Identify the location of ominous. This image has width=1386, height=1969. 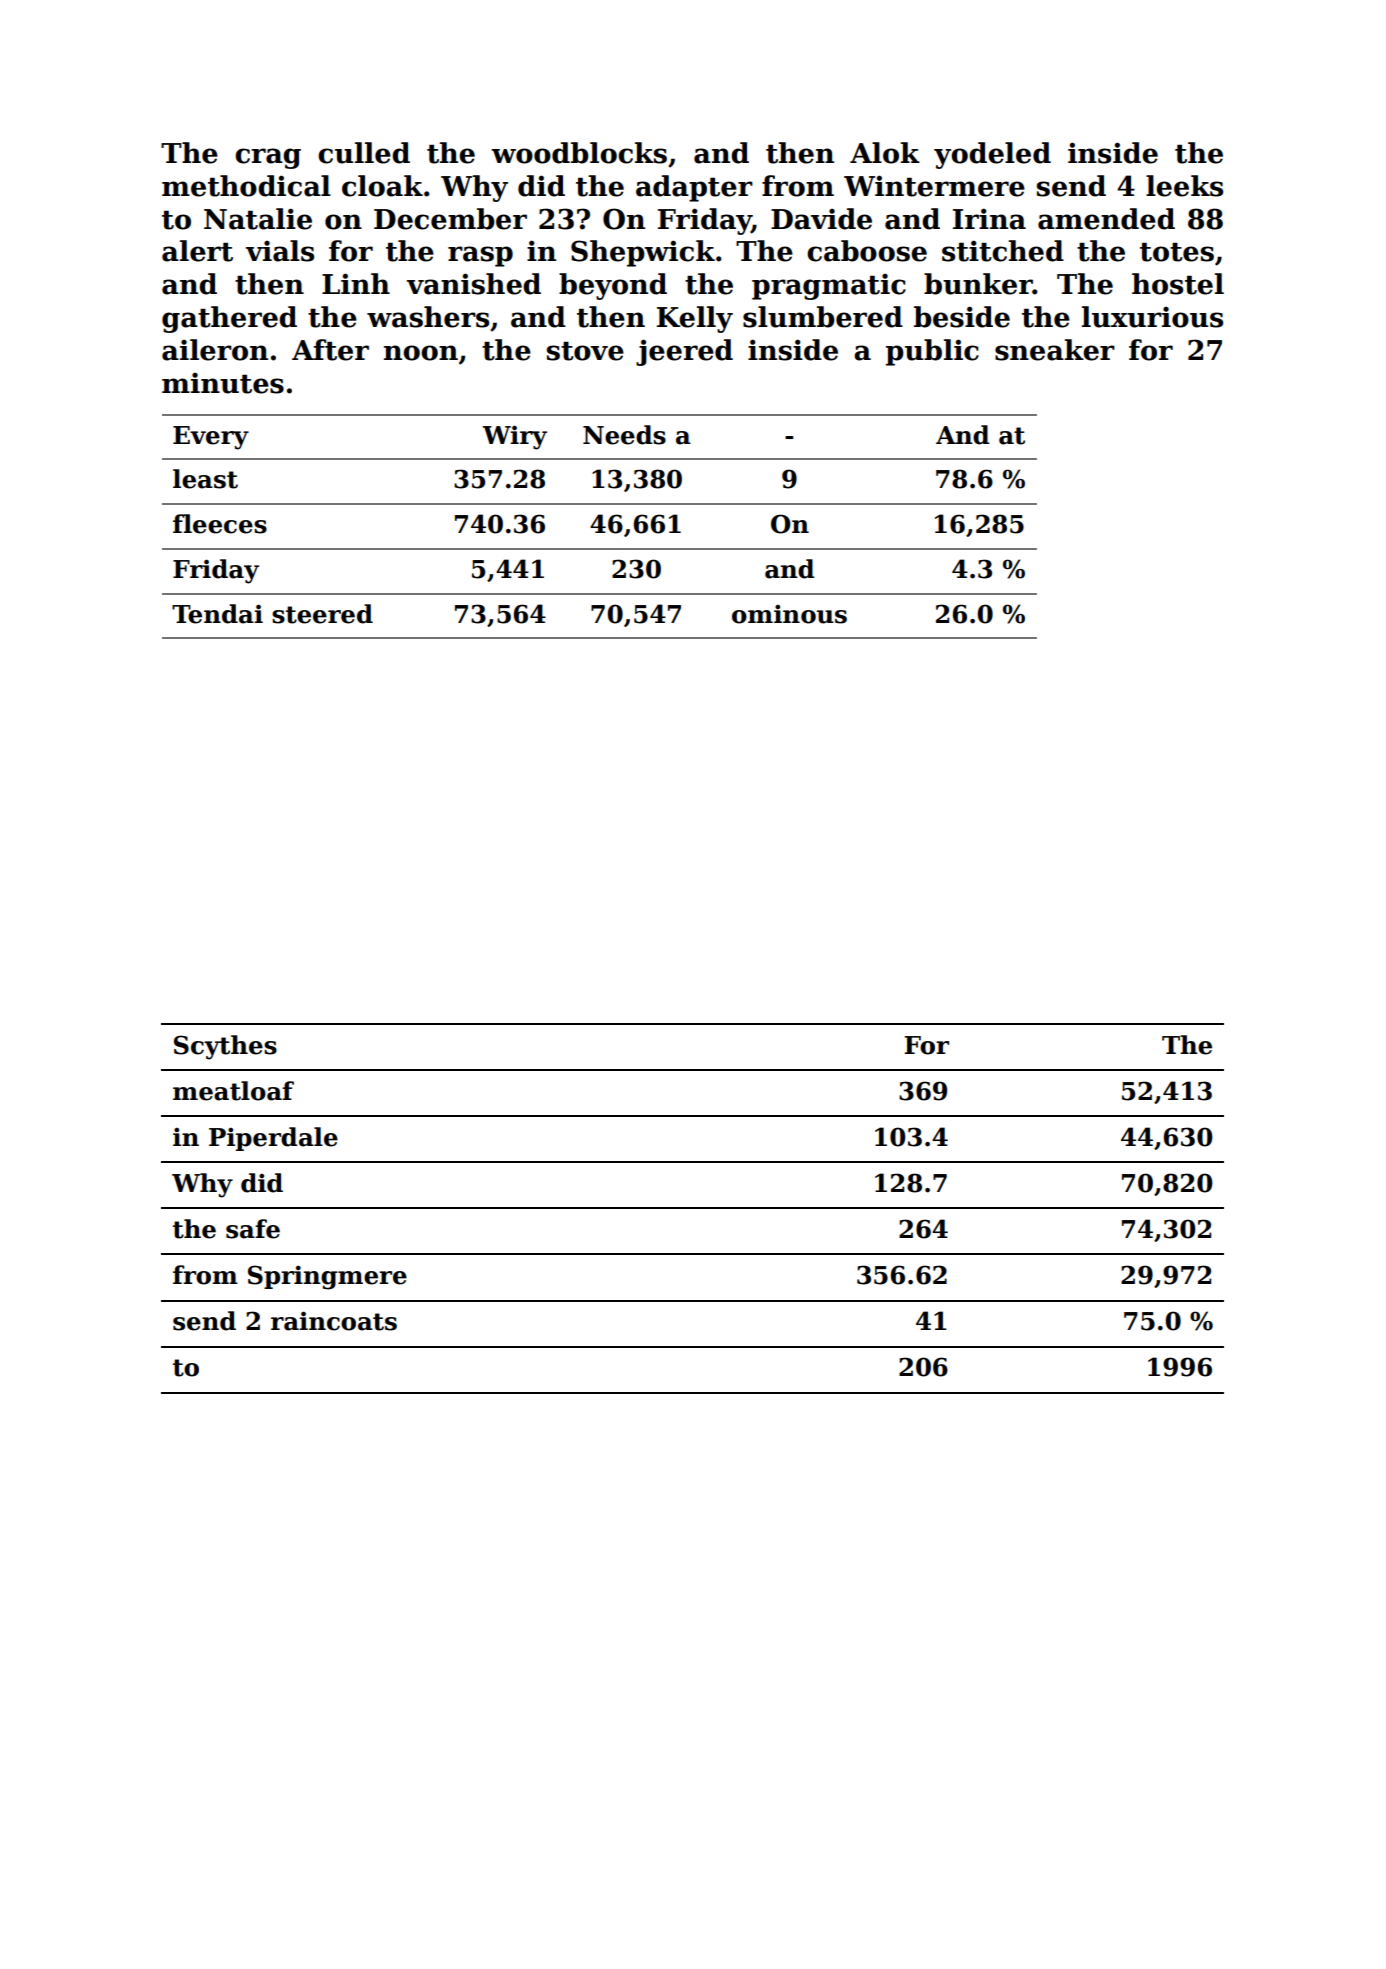
(789, 614).
